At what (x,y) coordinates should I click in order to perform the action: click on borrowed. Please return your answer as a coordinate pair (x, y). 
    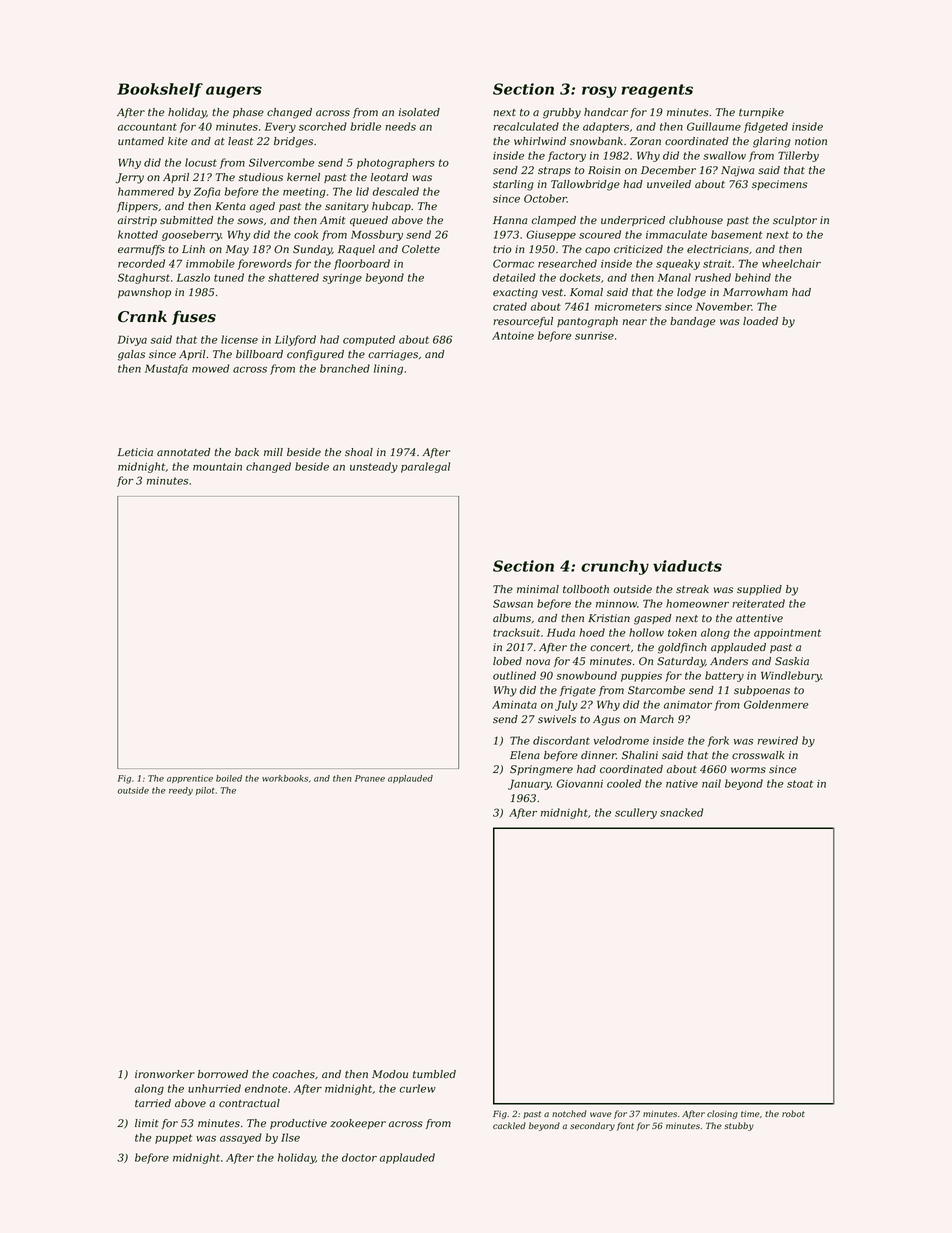
    Looking at the image, I should click on (223, 1074).
